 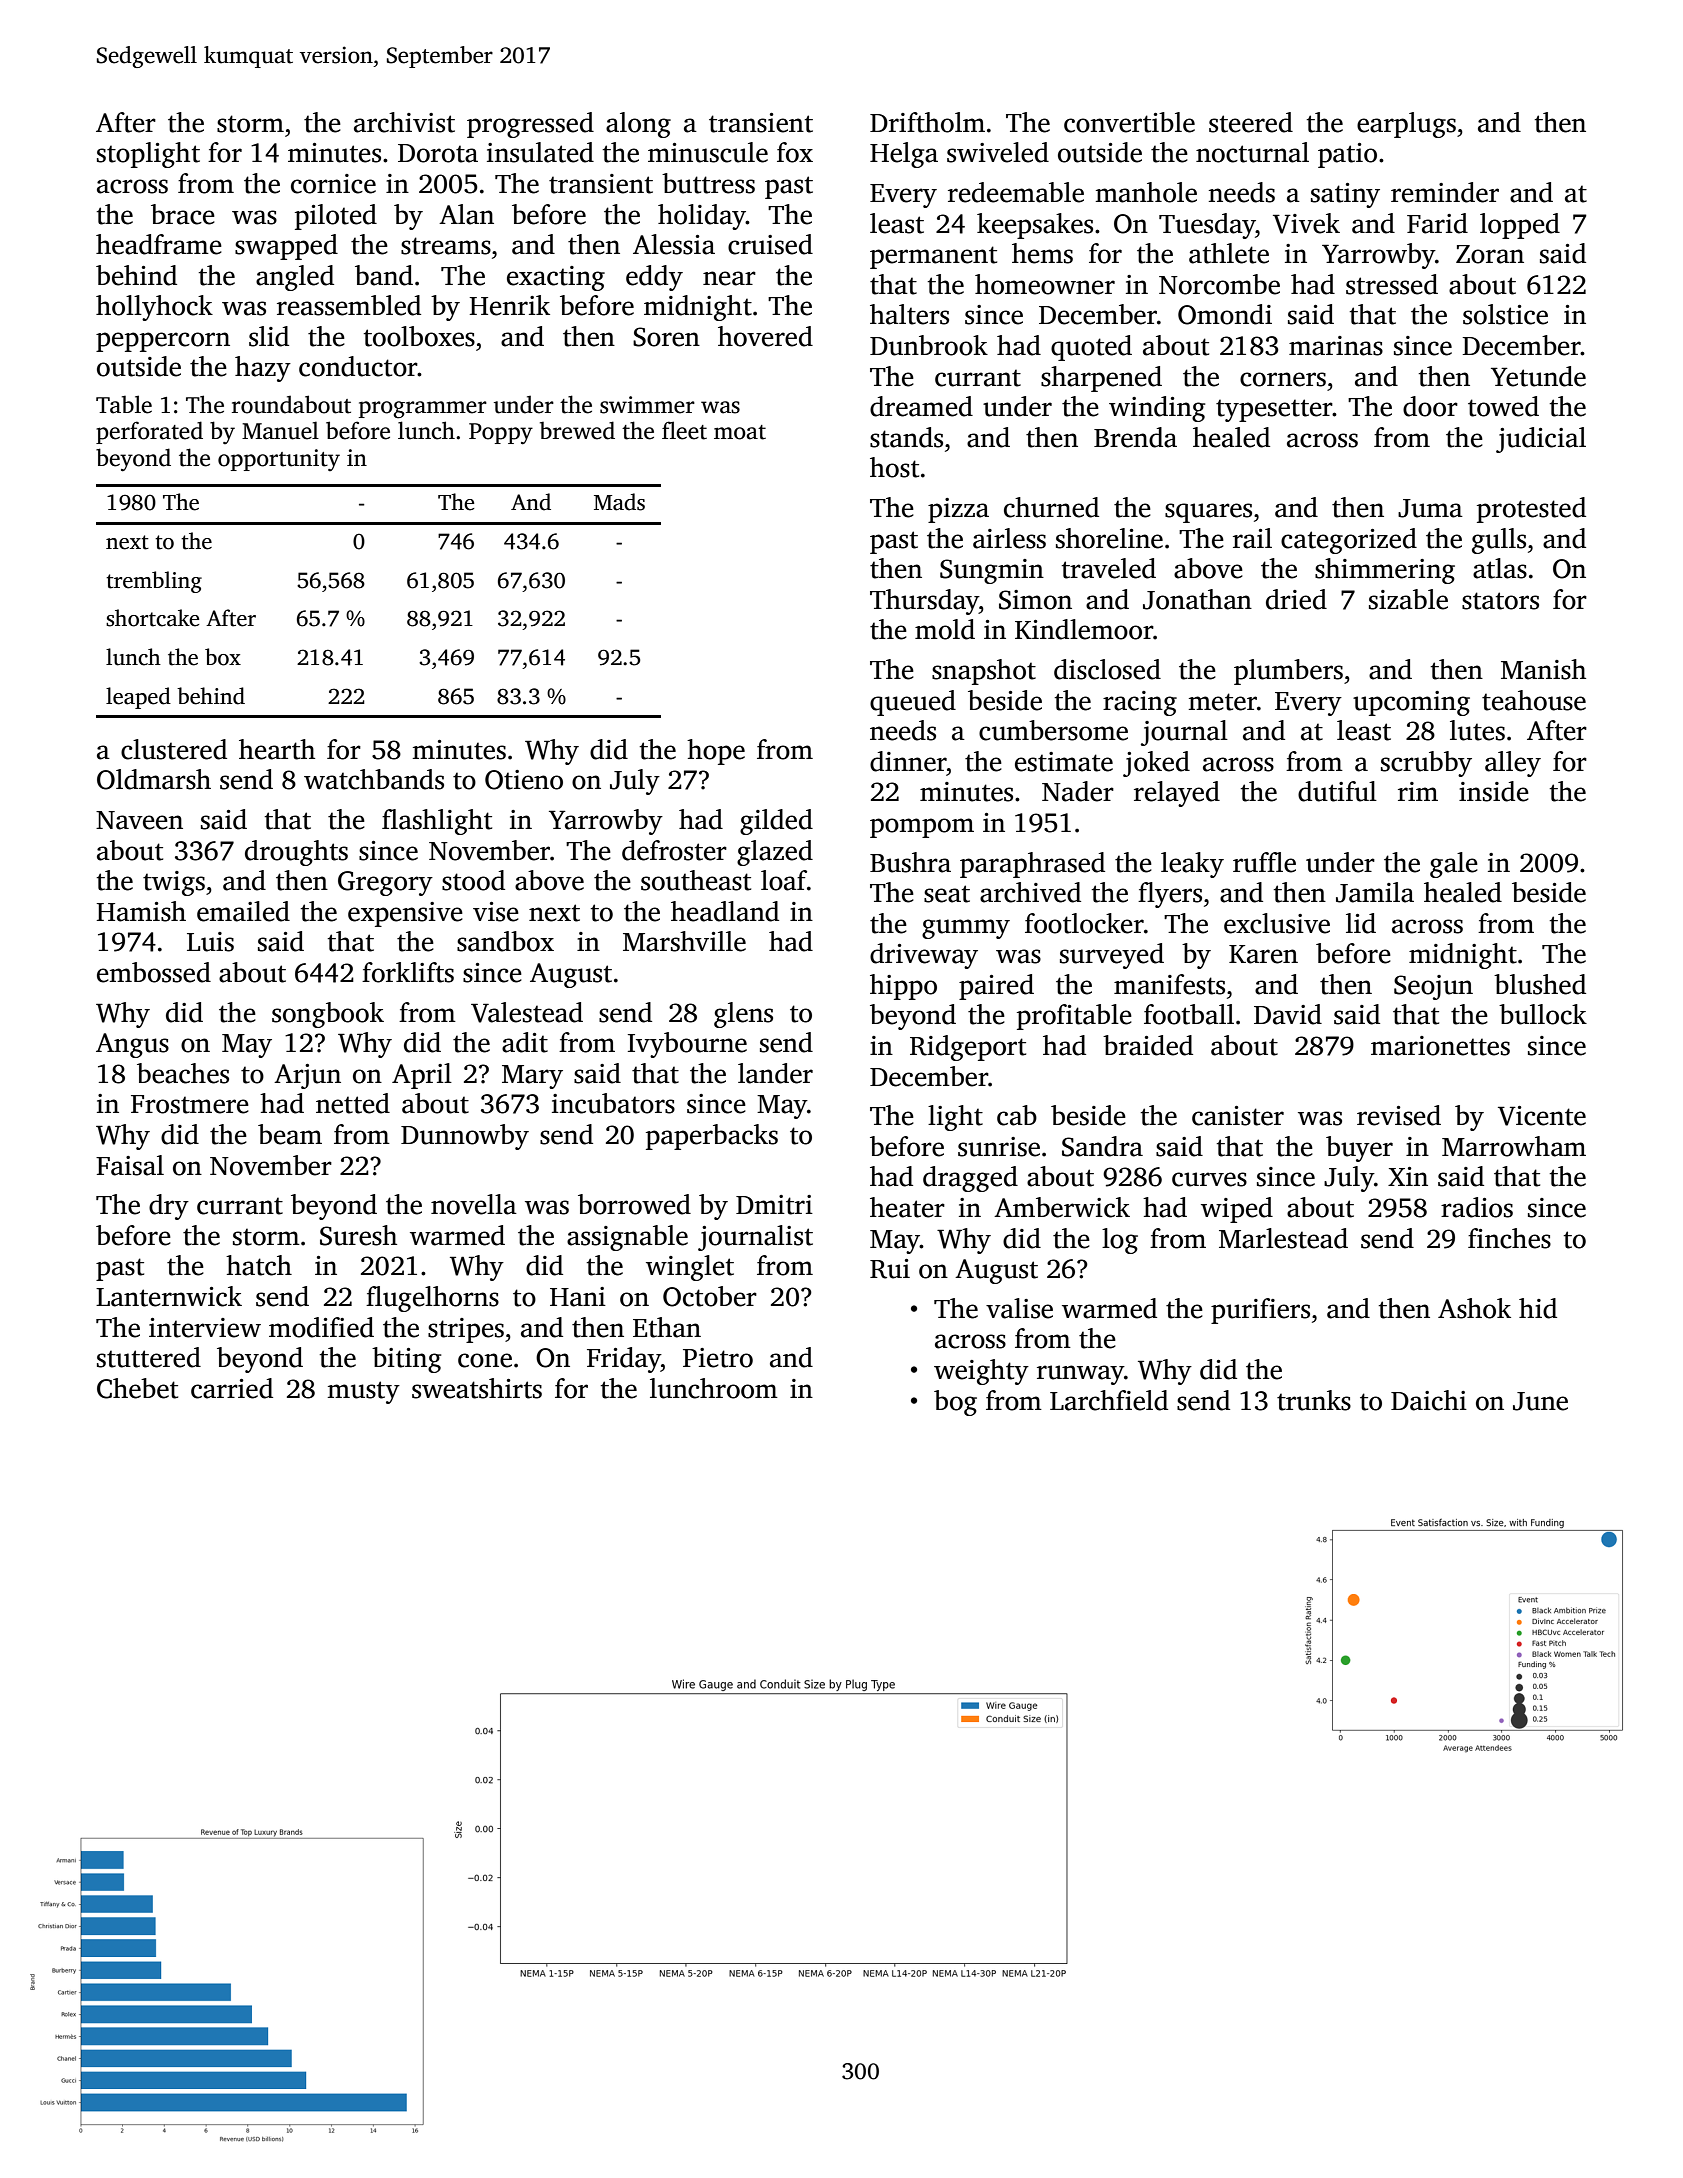 I want to click on Faisal, so click(x=130, y=1165).
